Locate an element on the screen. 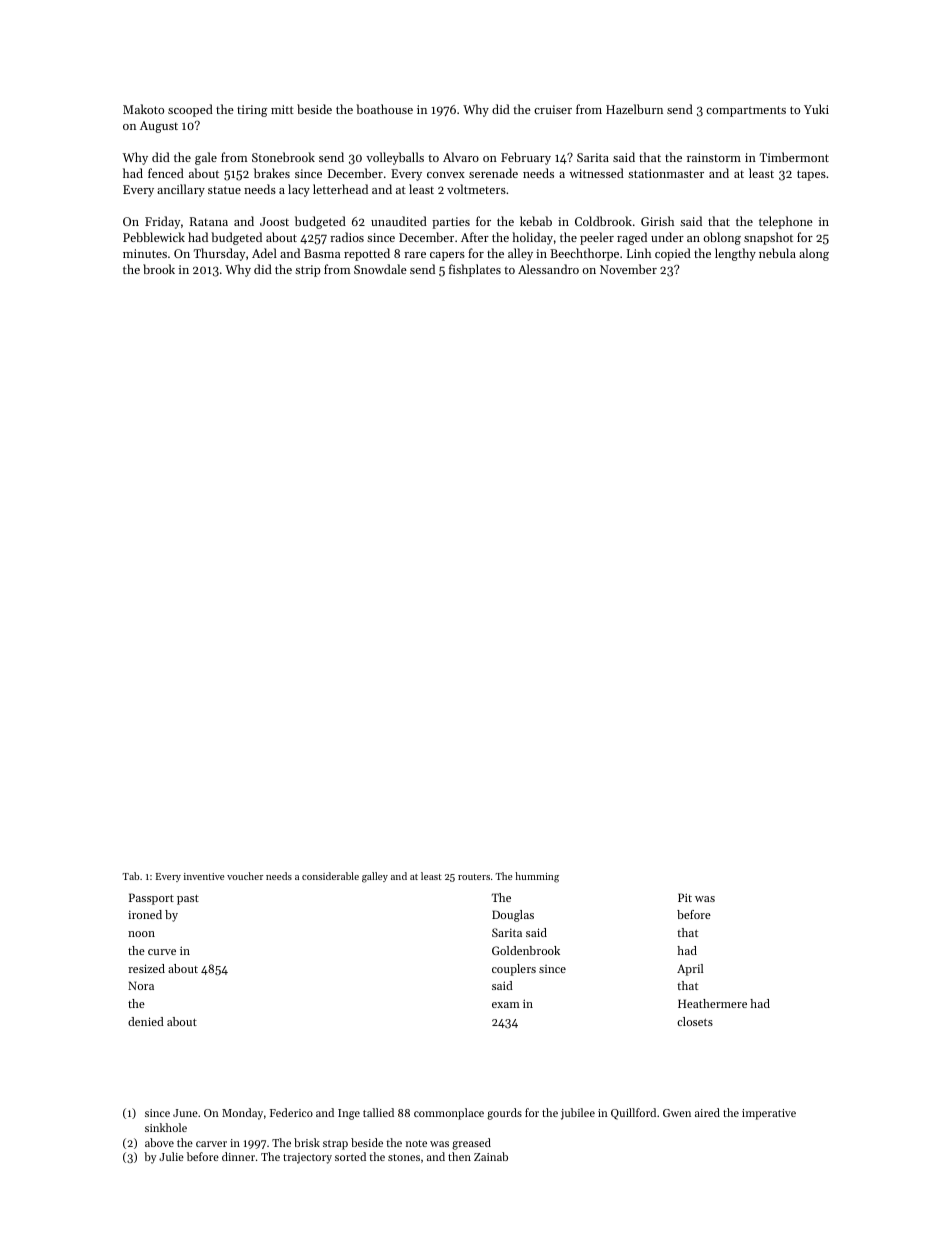 The image size is (952, 1233). strip is located at coordinates (308, 271).
